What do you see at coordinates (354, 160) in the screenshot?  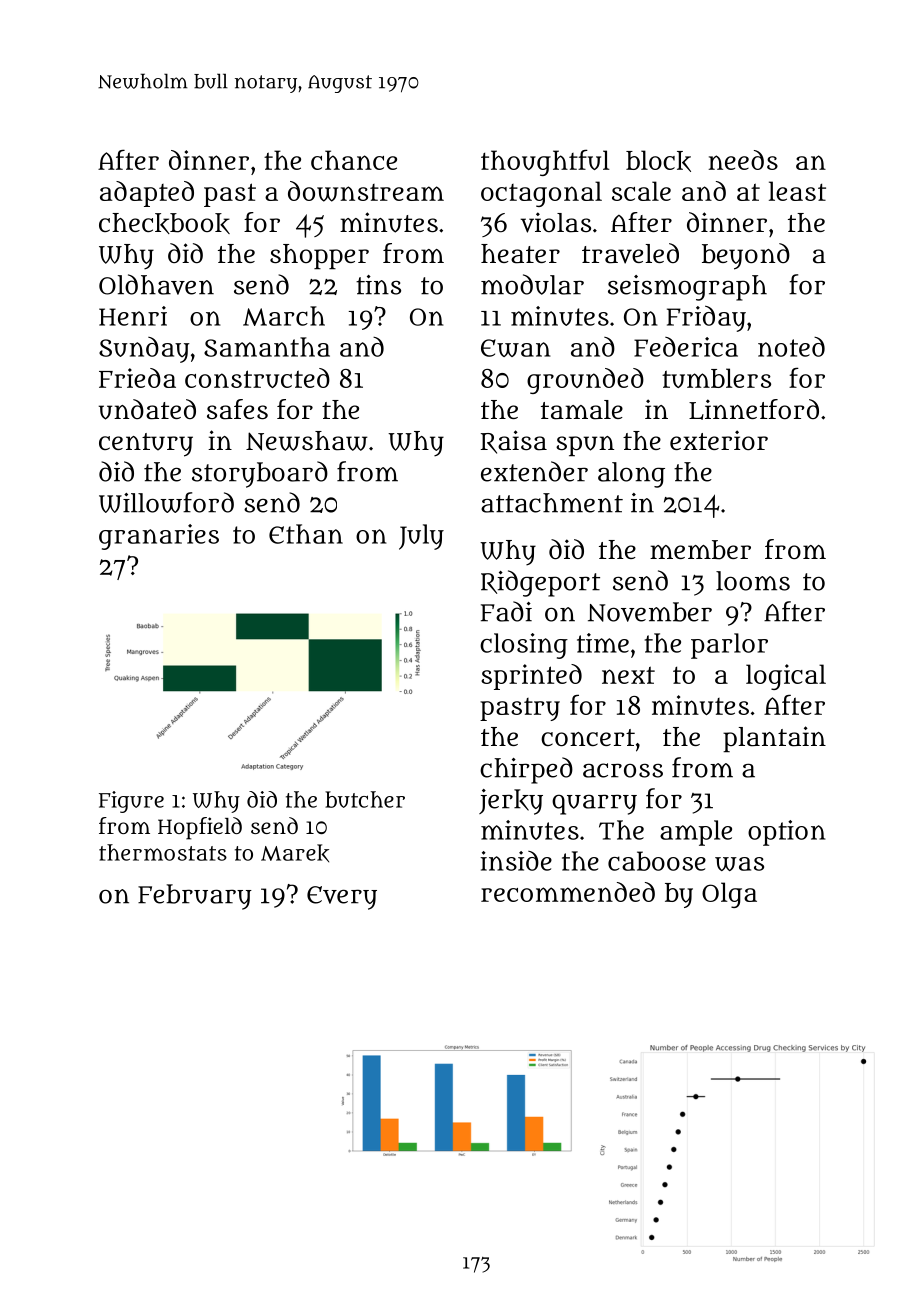 I see `chance` at bounding box center [354, 160].
